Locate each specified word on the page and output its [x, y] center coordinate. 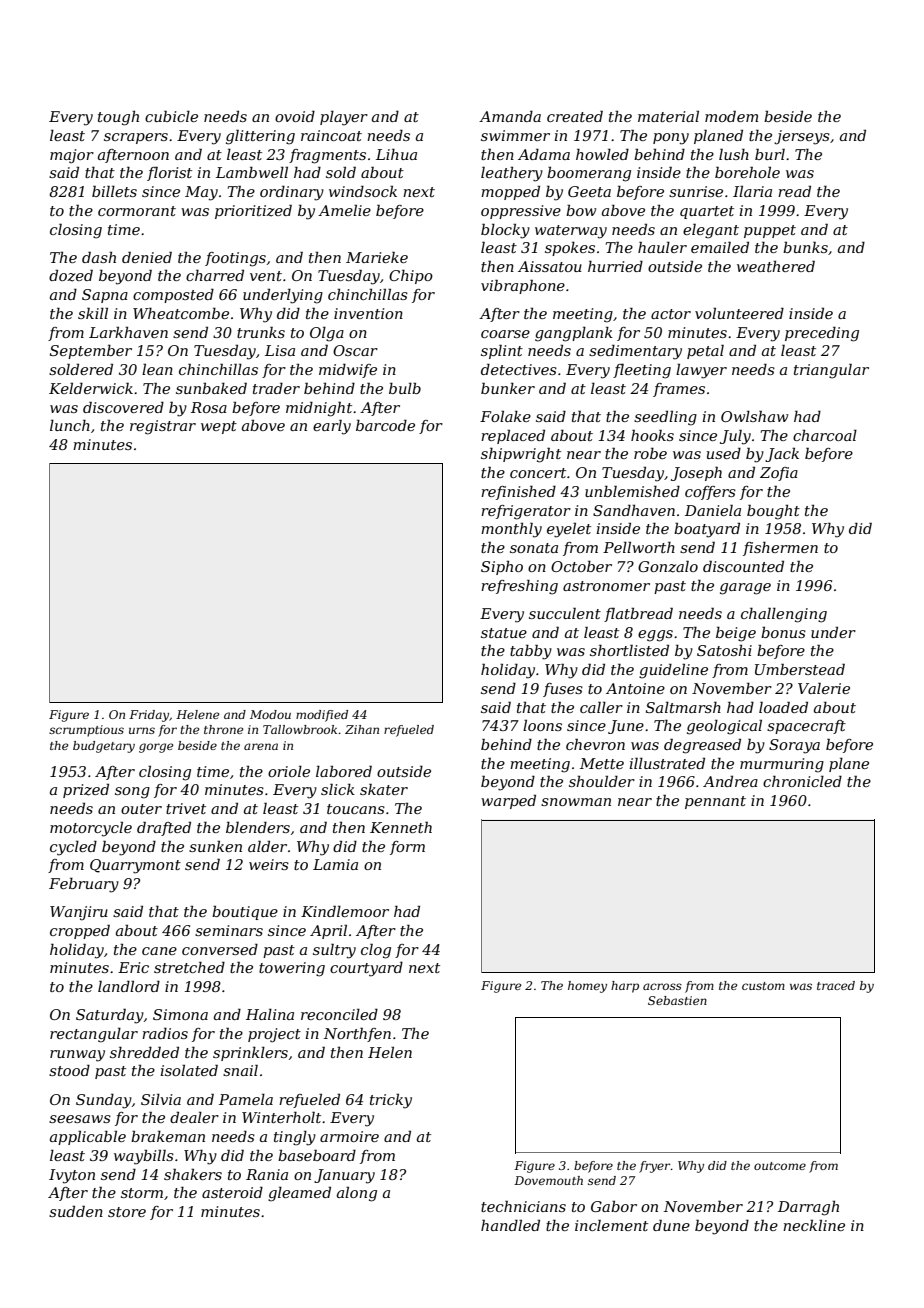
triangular [831, 371]
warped [508, 802]
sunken [215, 846]
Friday [149, 716]
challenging [784, 615]
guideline [673, 671]
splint [502, 351]
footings [235, 259]
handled [510, 1225]
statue [504, 633]
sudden [76, 1211]
